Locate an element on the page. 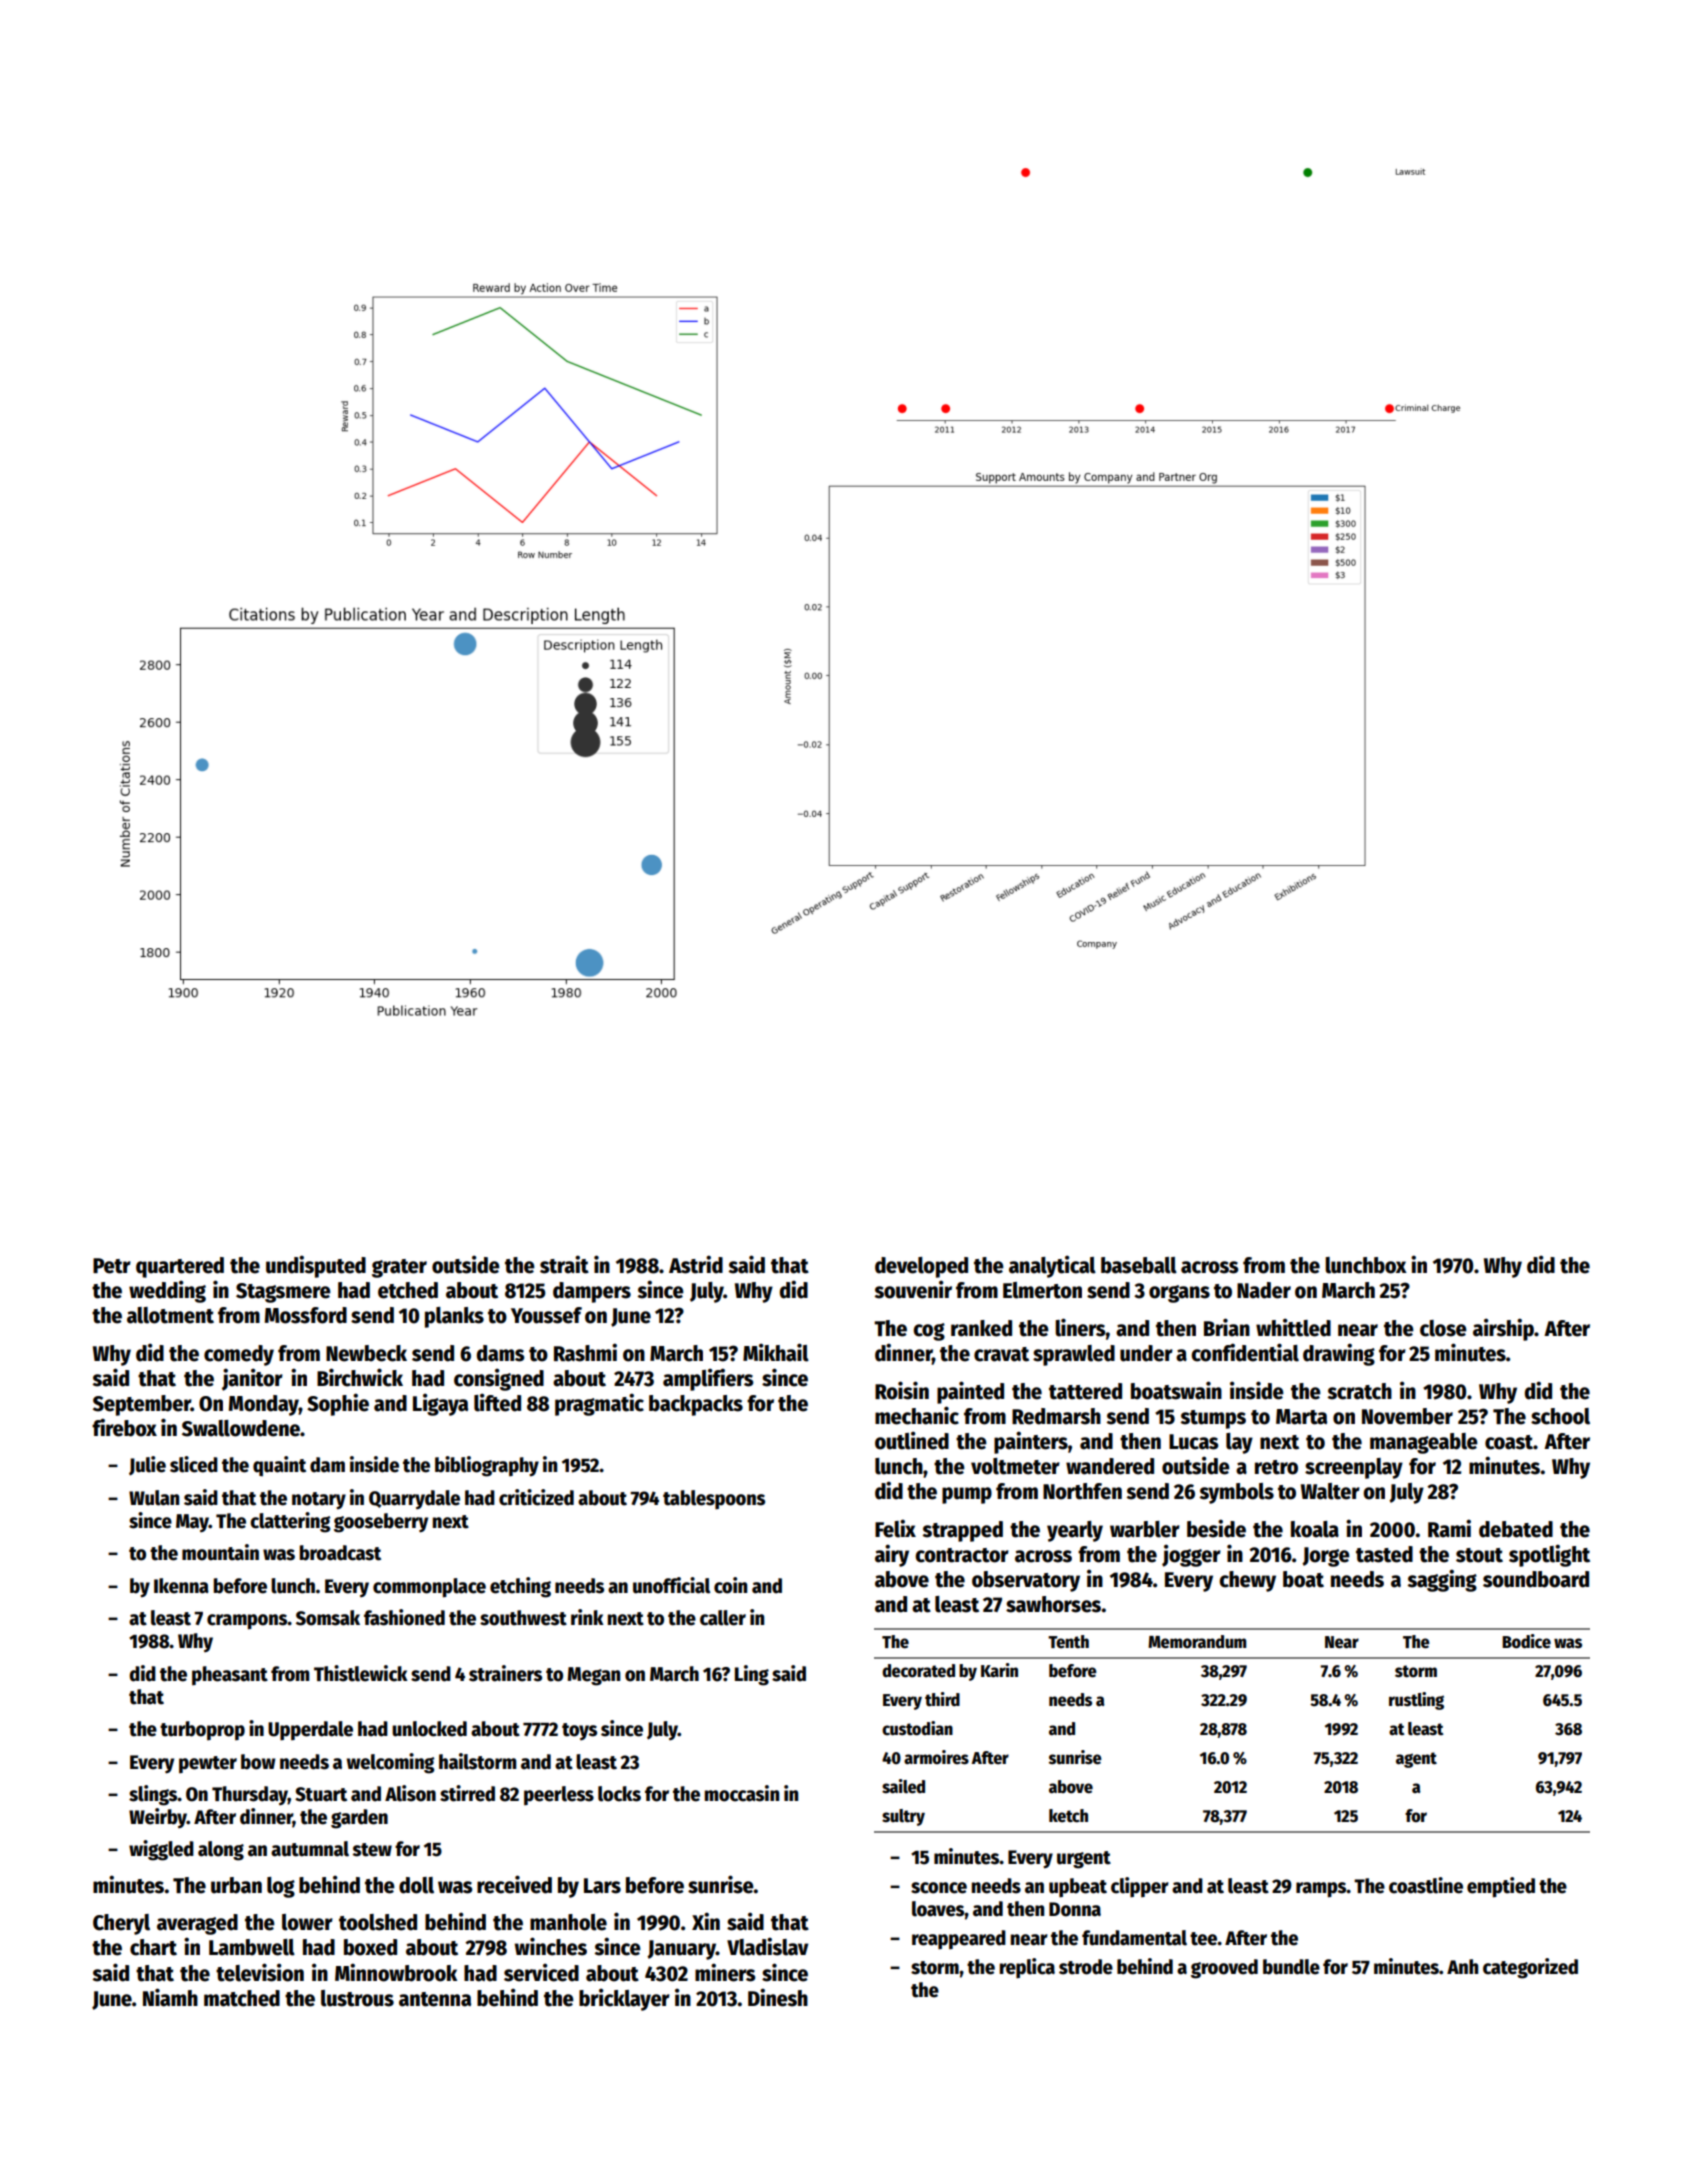 This page has width=1683, height=2178. decorated is located at coordinates (918, 1671).
